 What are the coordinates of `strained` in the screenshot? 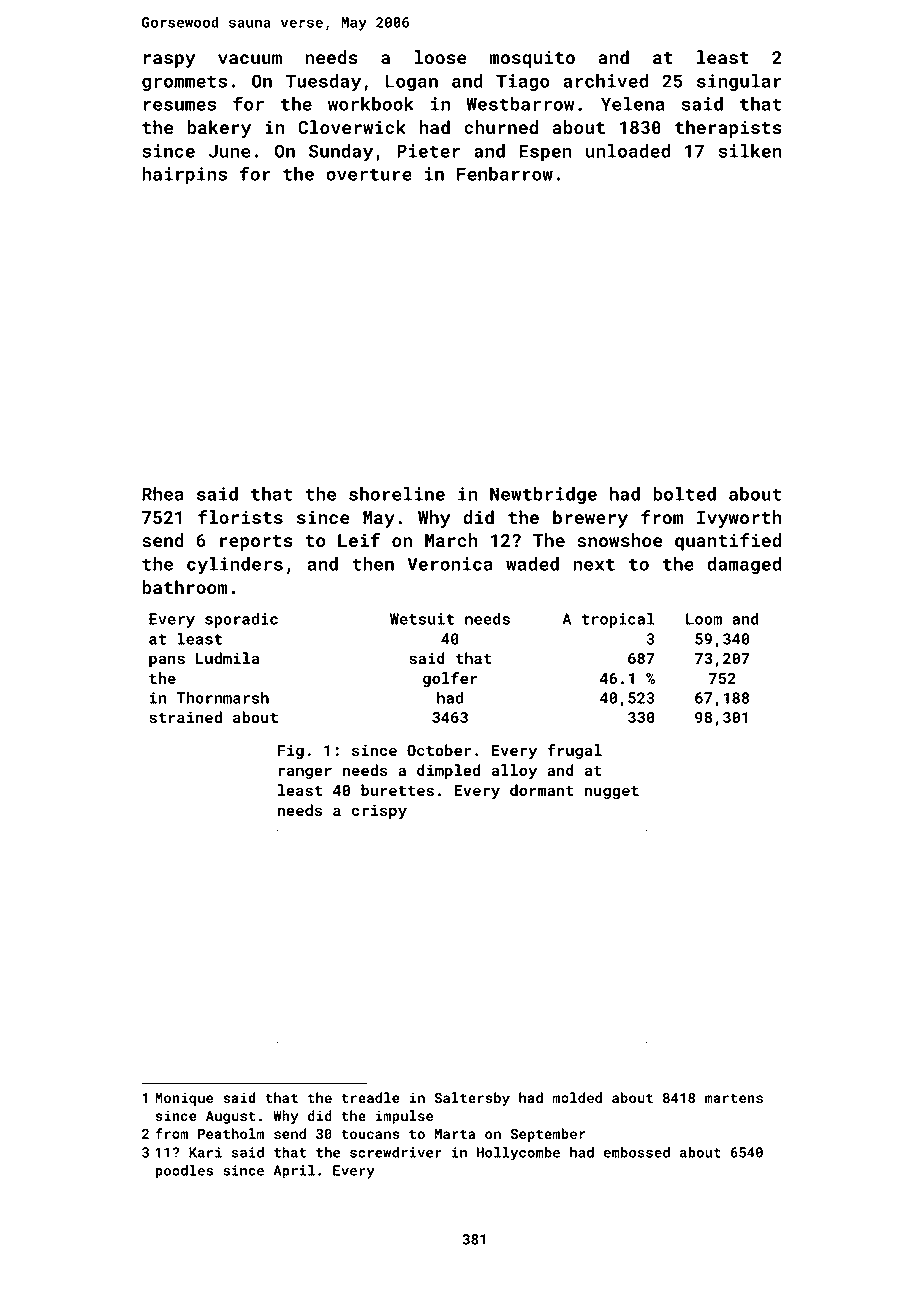 It's located at (185, 717).
